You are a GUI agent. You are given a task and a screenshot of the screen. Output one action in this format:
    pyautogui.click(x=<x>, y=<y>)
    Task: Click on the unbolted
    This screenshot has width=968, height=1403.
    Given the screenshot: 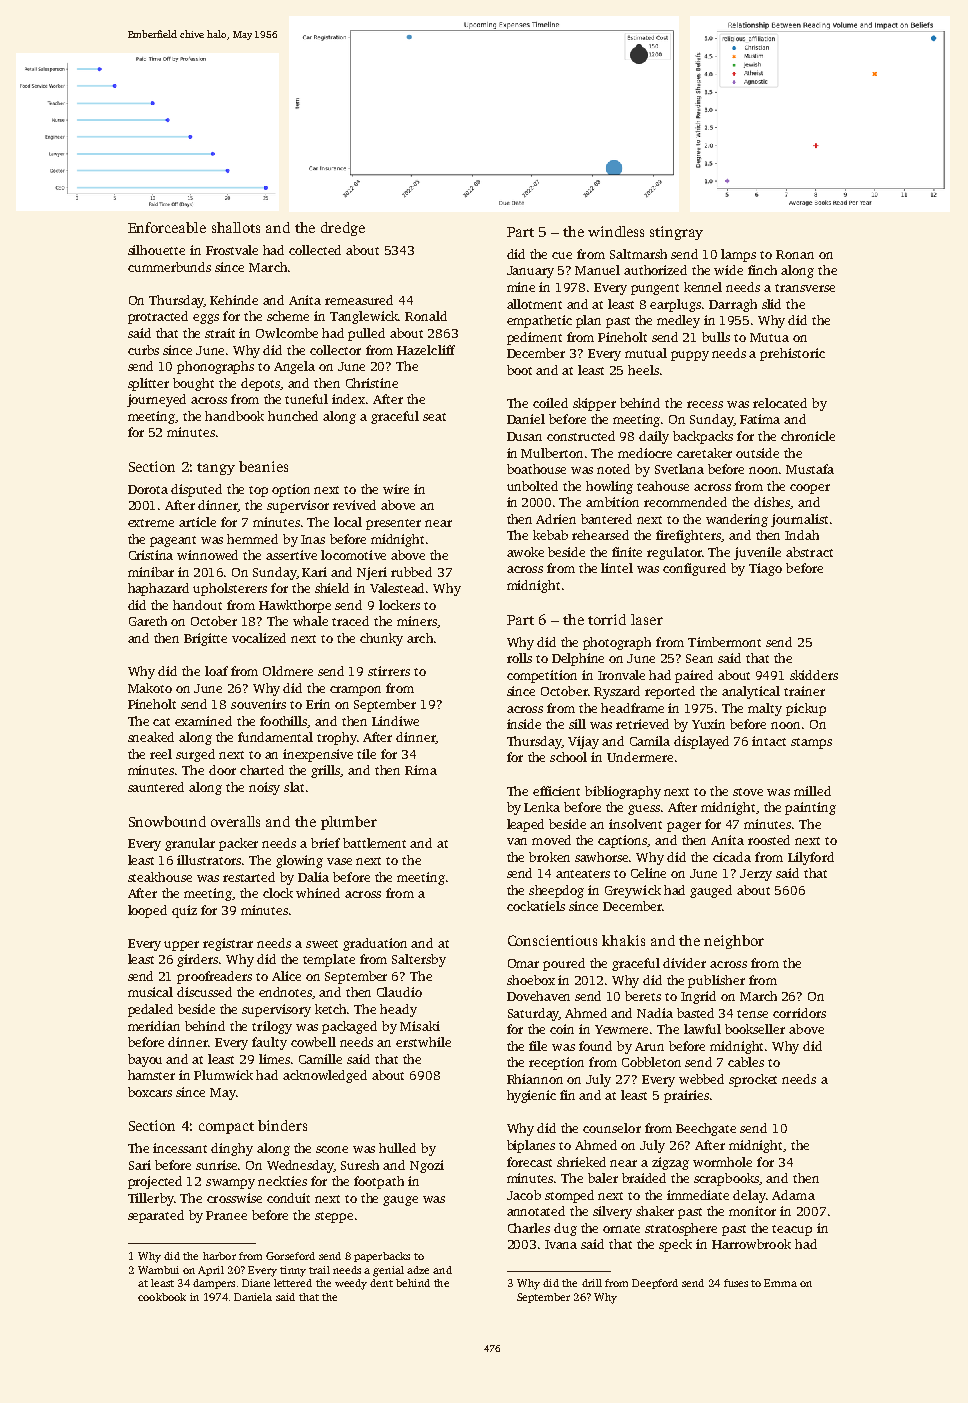 What is the action you would take?
    pyautogui.click(x=532, y=486)
